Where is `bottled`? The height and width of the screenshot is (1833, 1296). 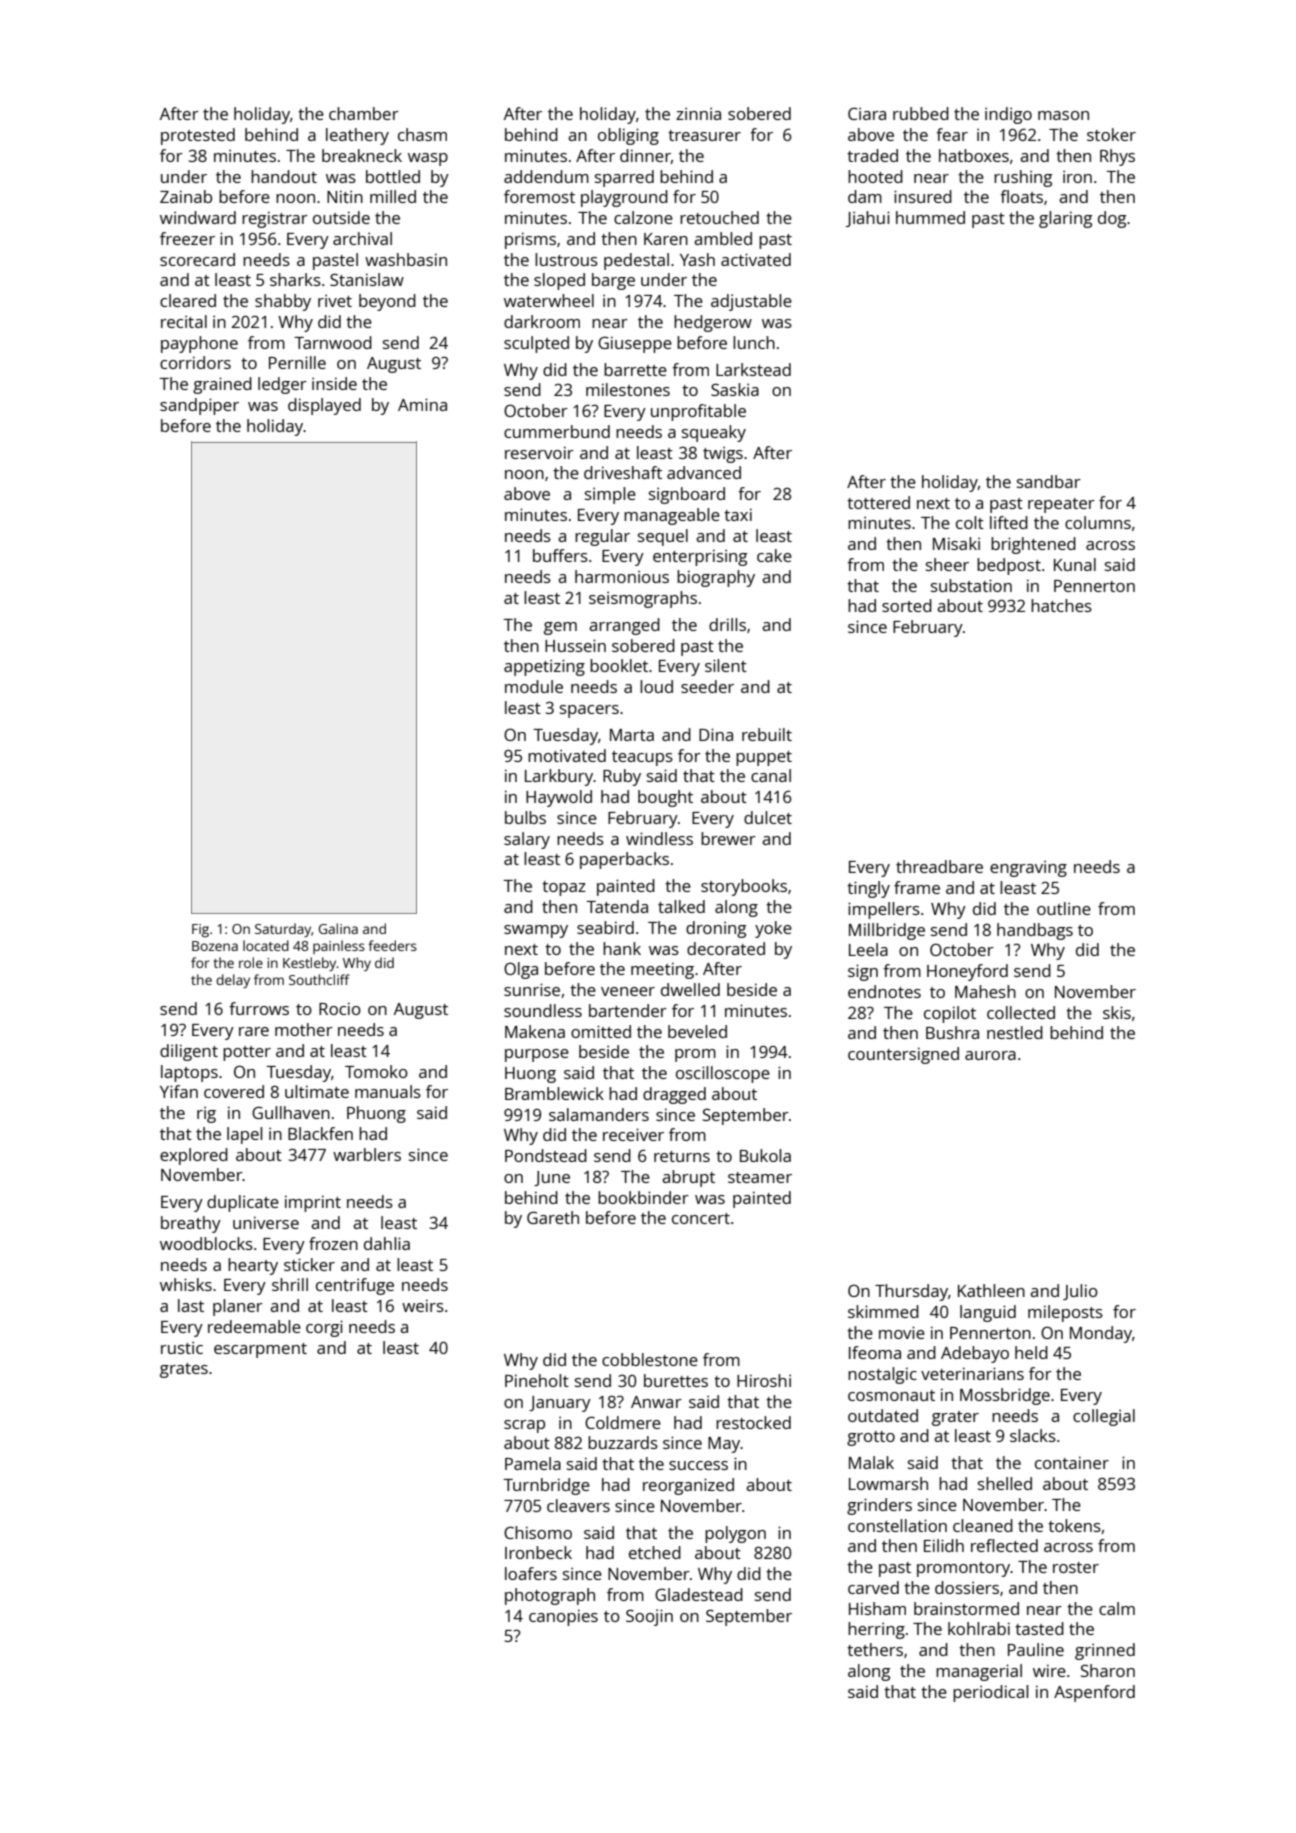 bottled is located at coordinates (393, 176).
